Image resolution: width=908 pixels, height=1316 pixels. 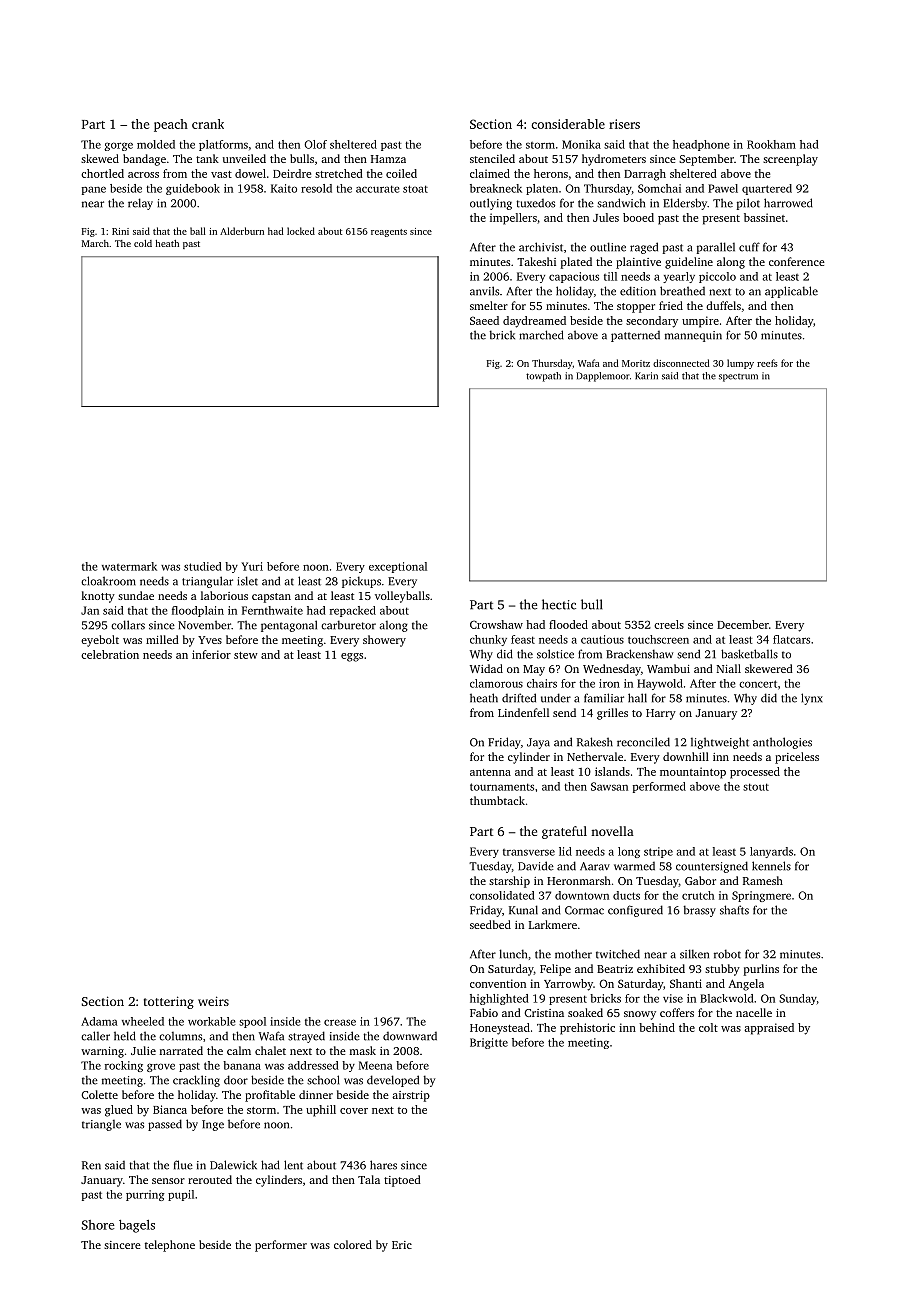 I want to click on peach, so click(x=171, y=125).
